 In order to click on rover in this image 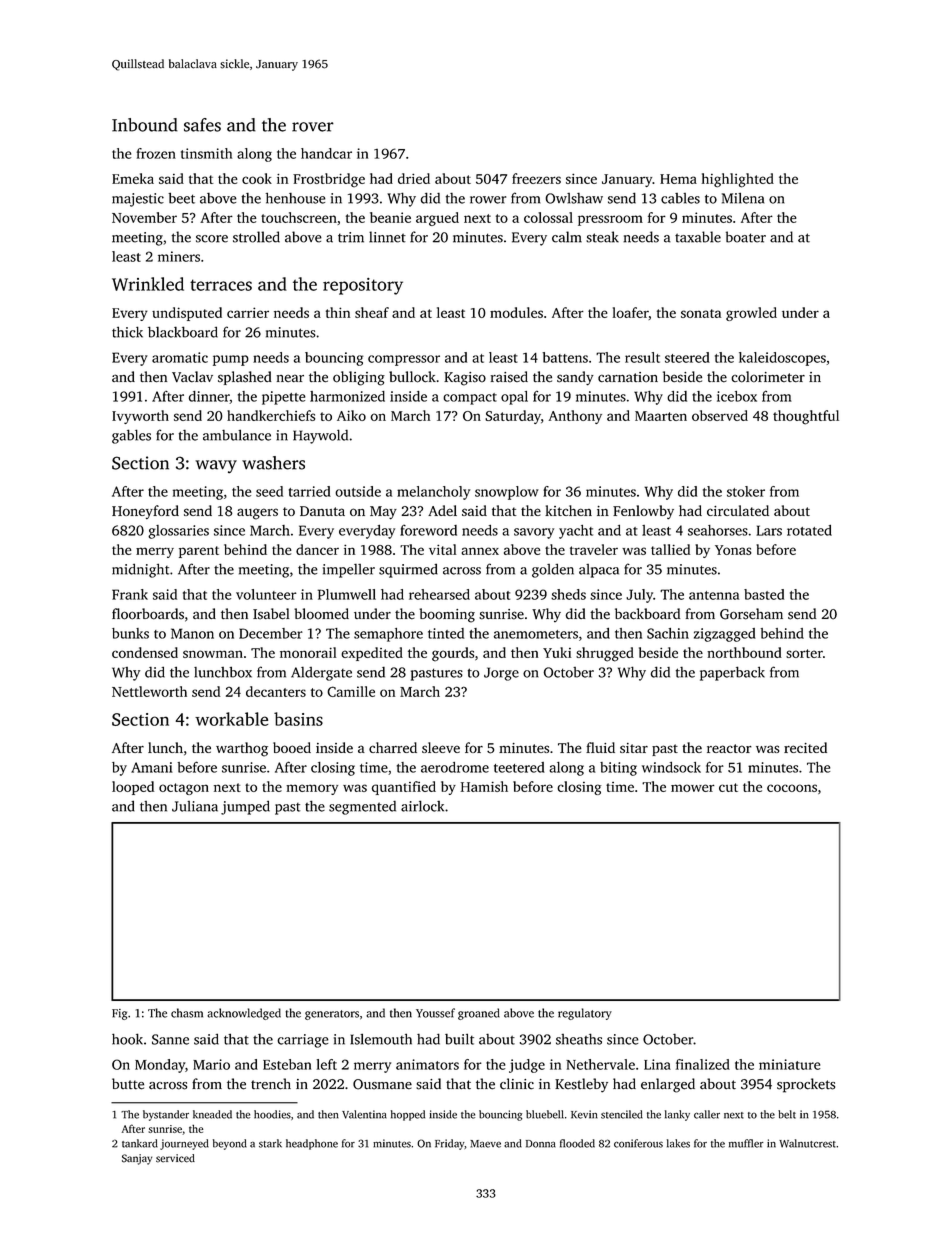, I will do `click(313, 127)`.
